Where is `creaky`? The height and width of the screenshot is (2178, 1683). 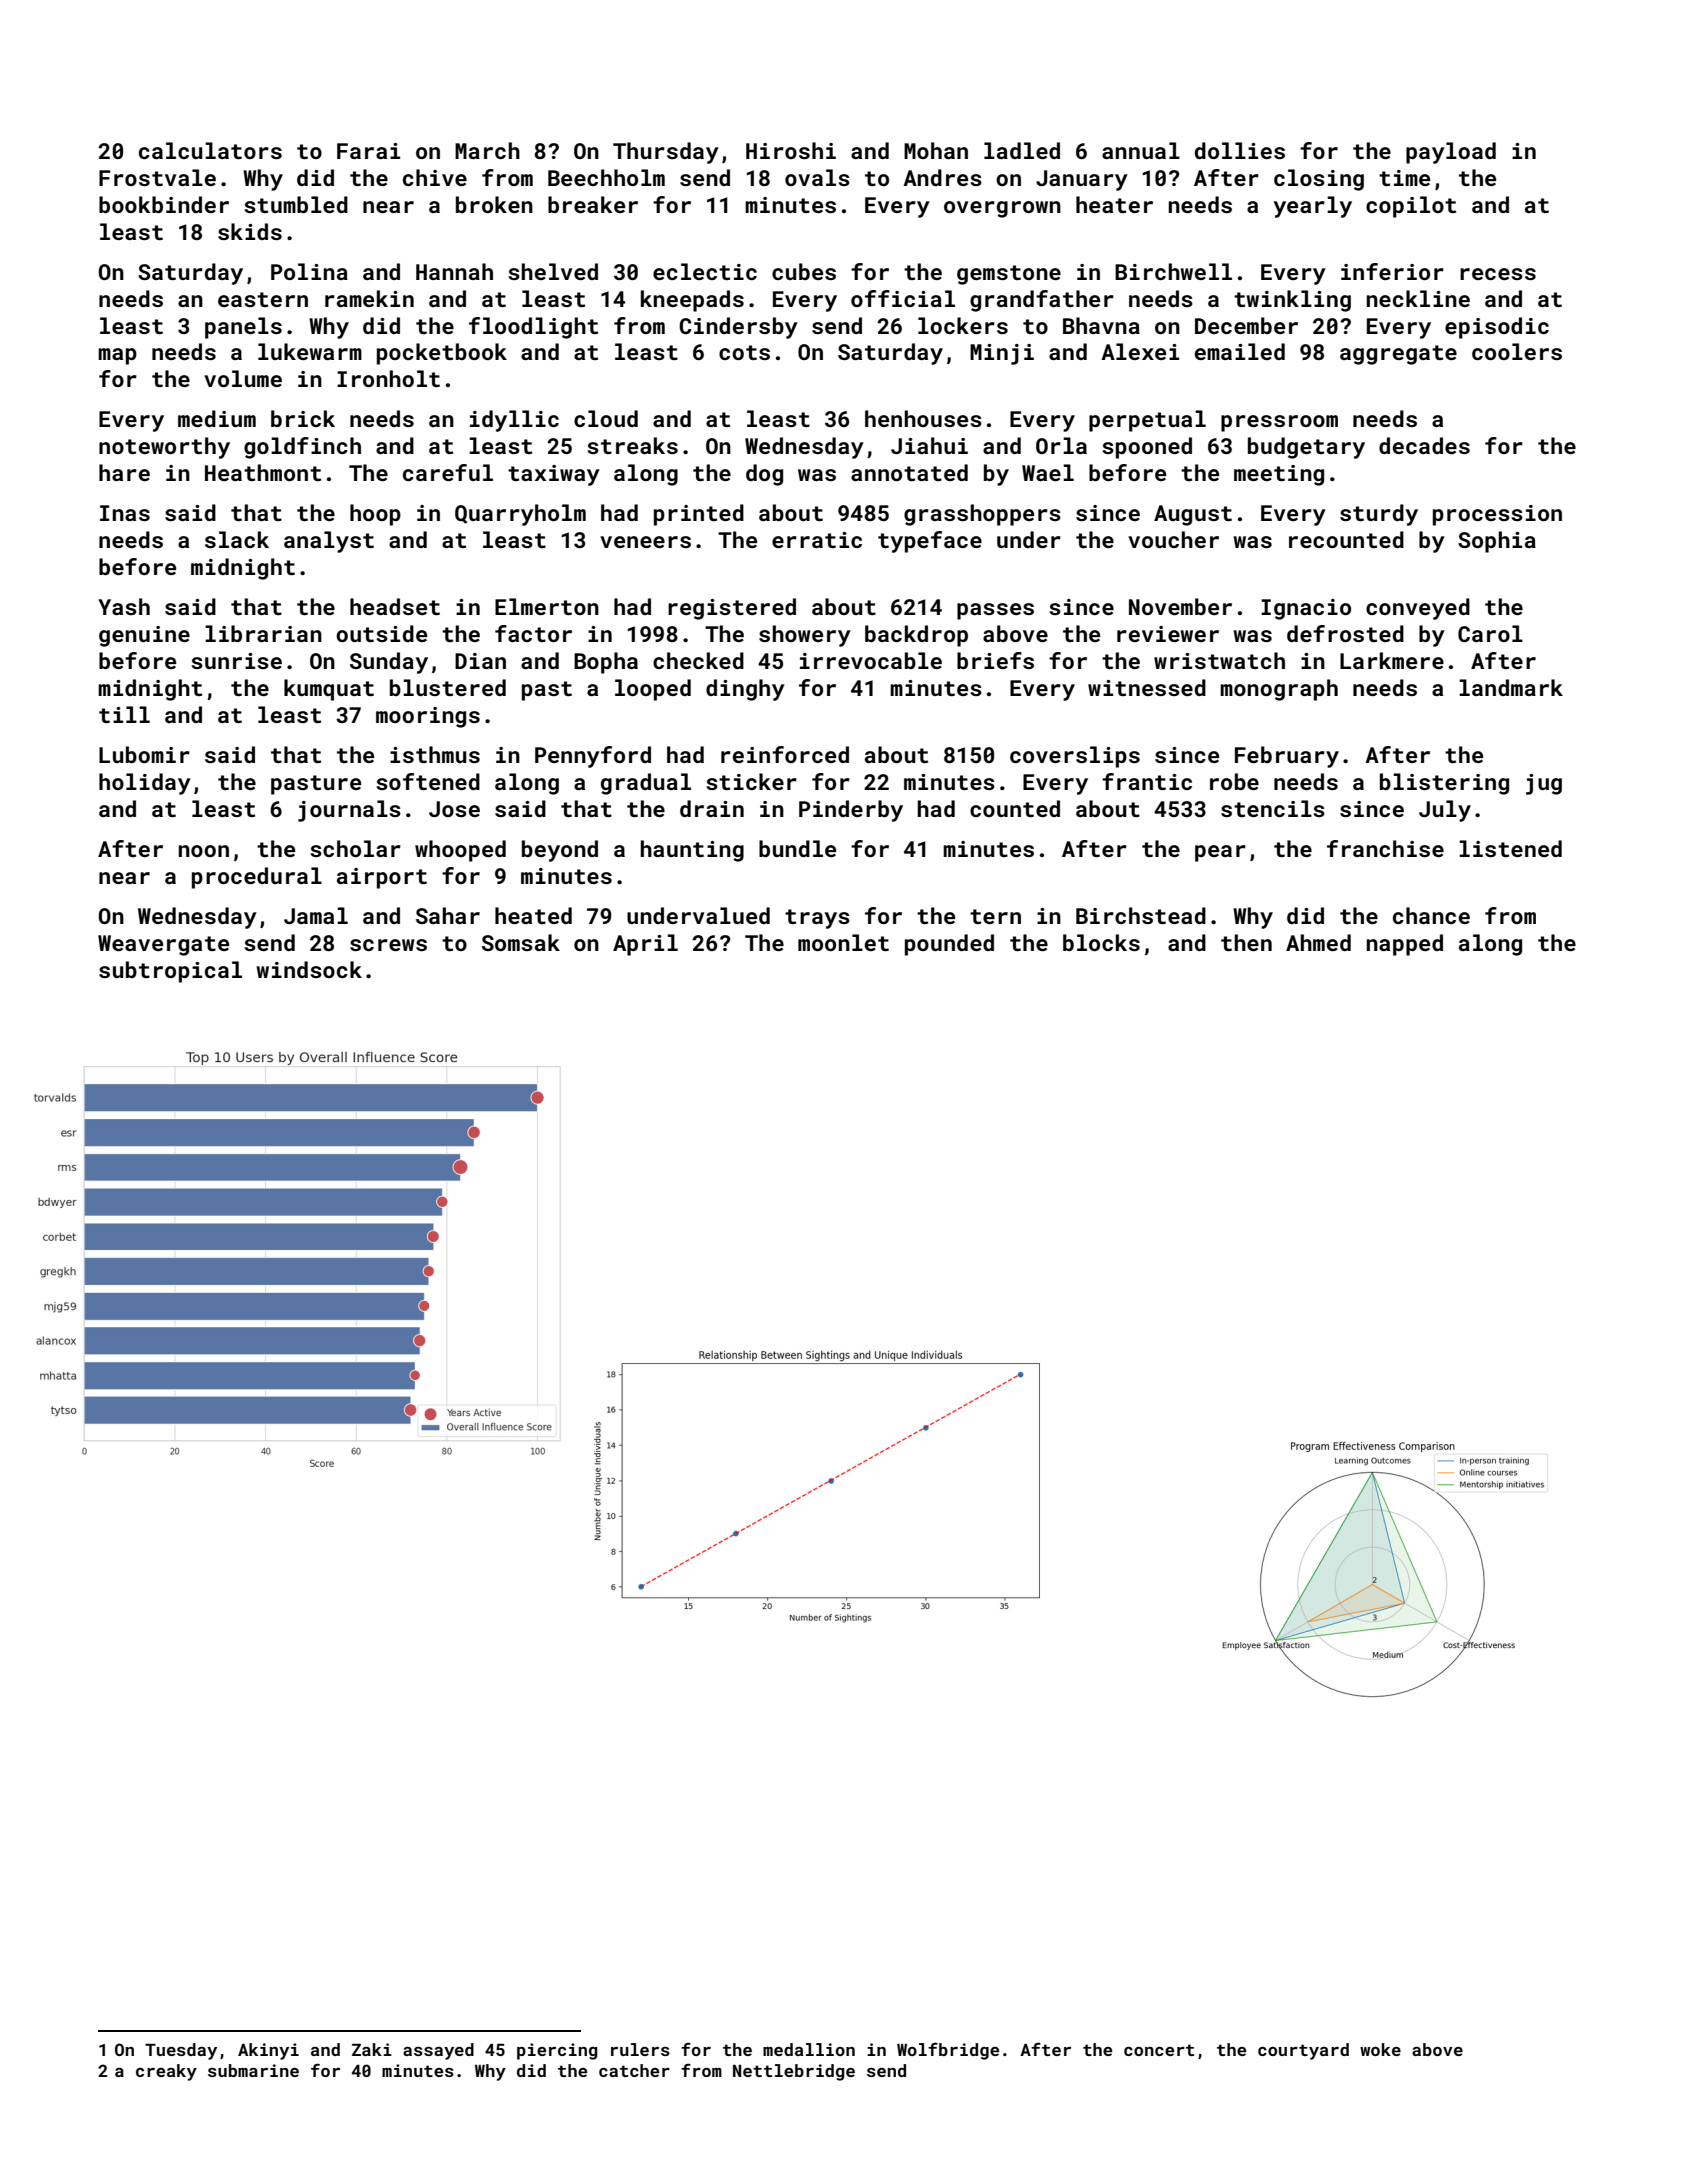 creaky is located at coordinates (166, 2072).
